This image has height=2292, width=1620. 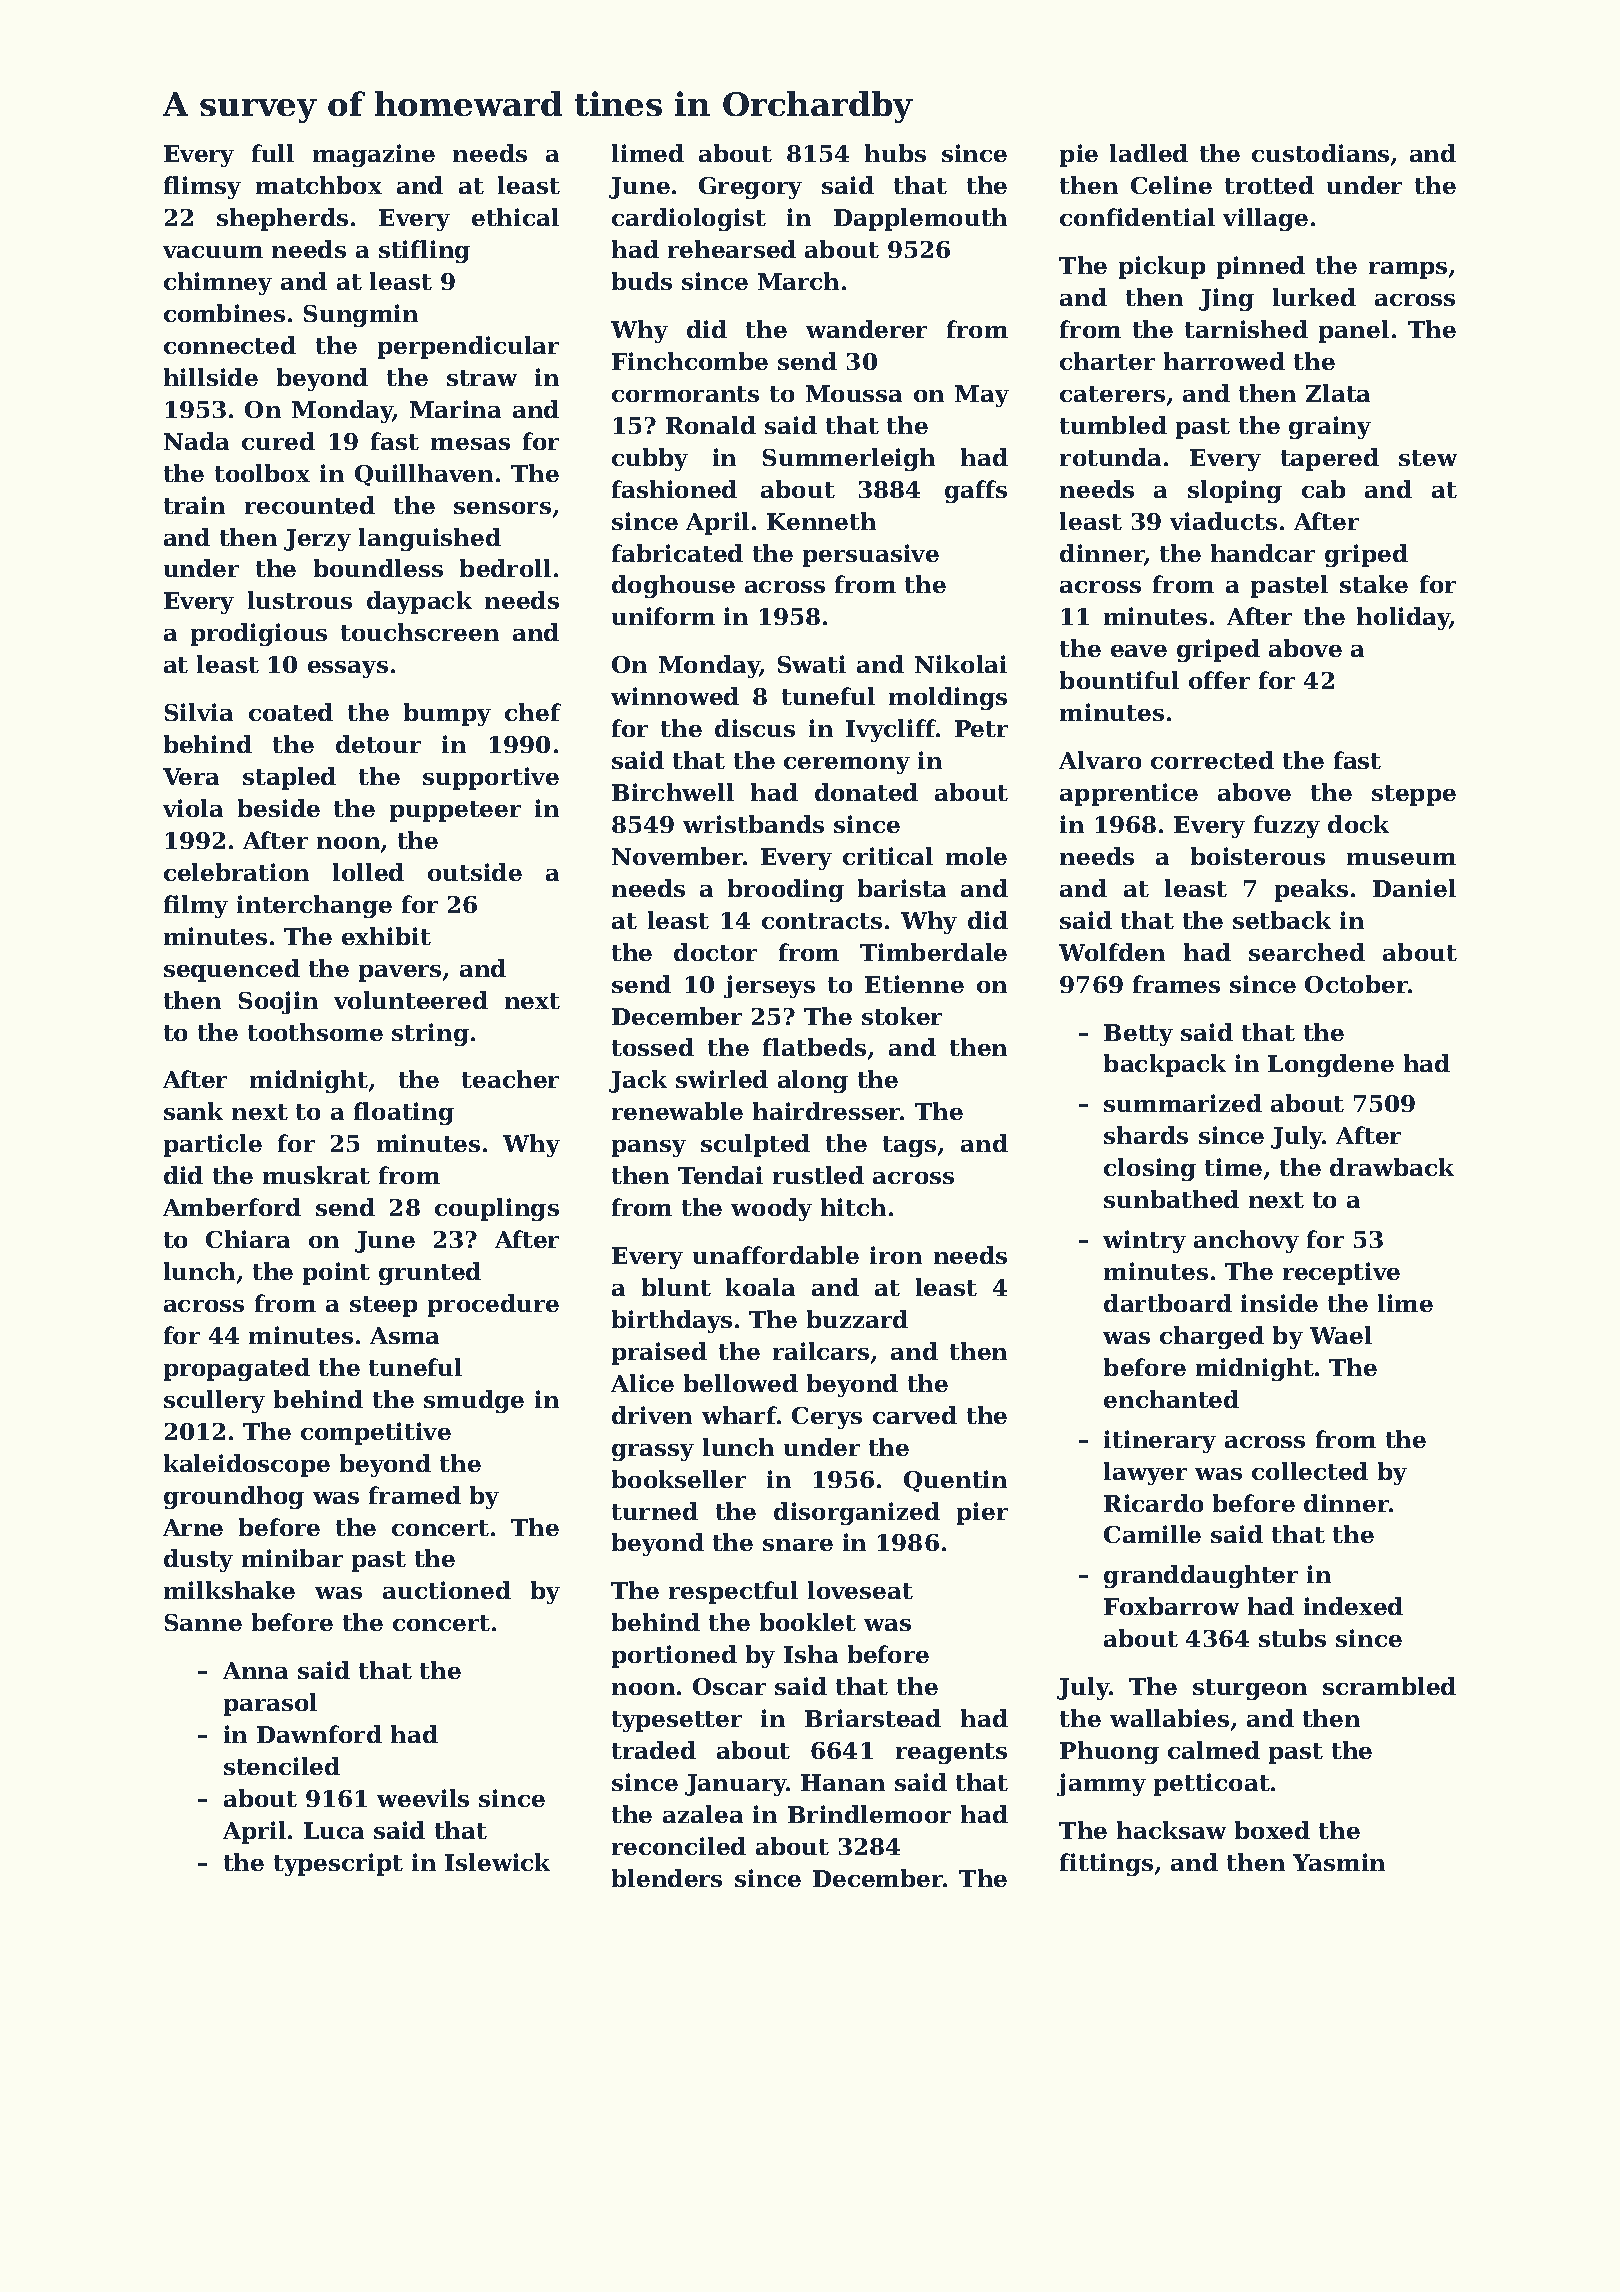 I want to click on holiday, so click(x=1403, y=618).
